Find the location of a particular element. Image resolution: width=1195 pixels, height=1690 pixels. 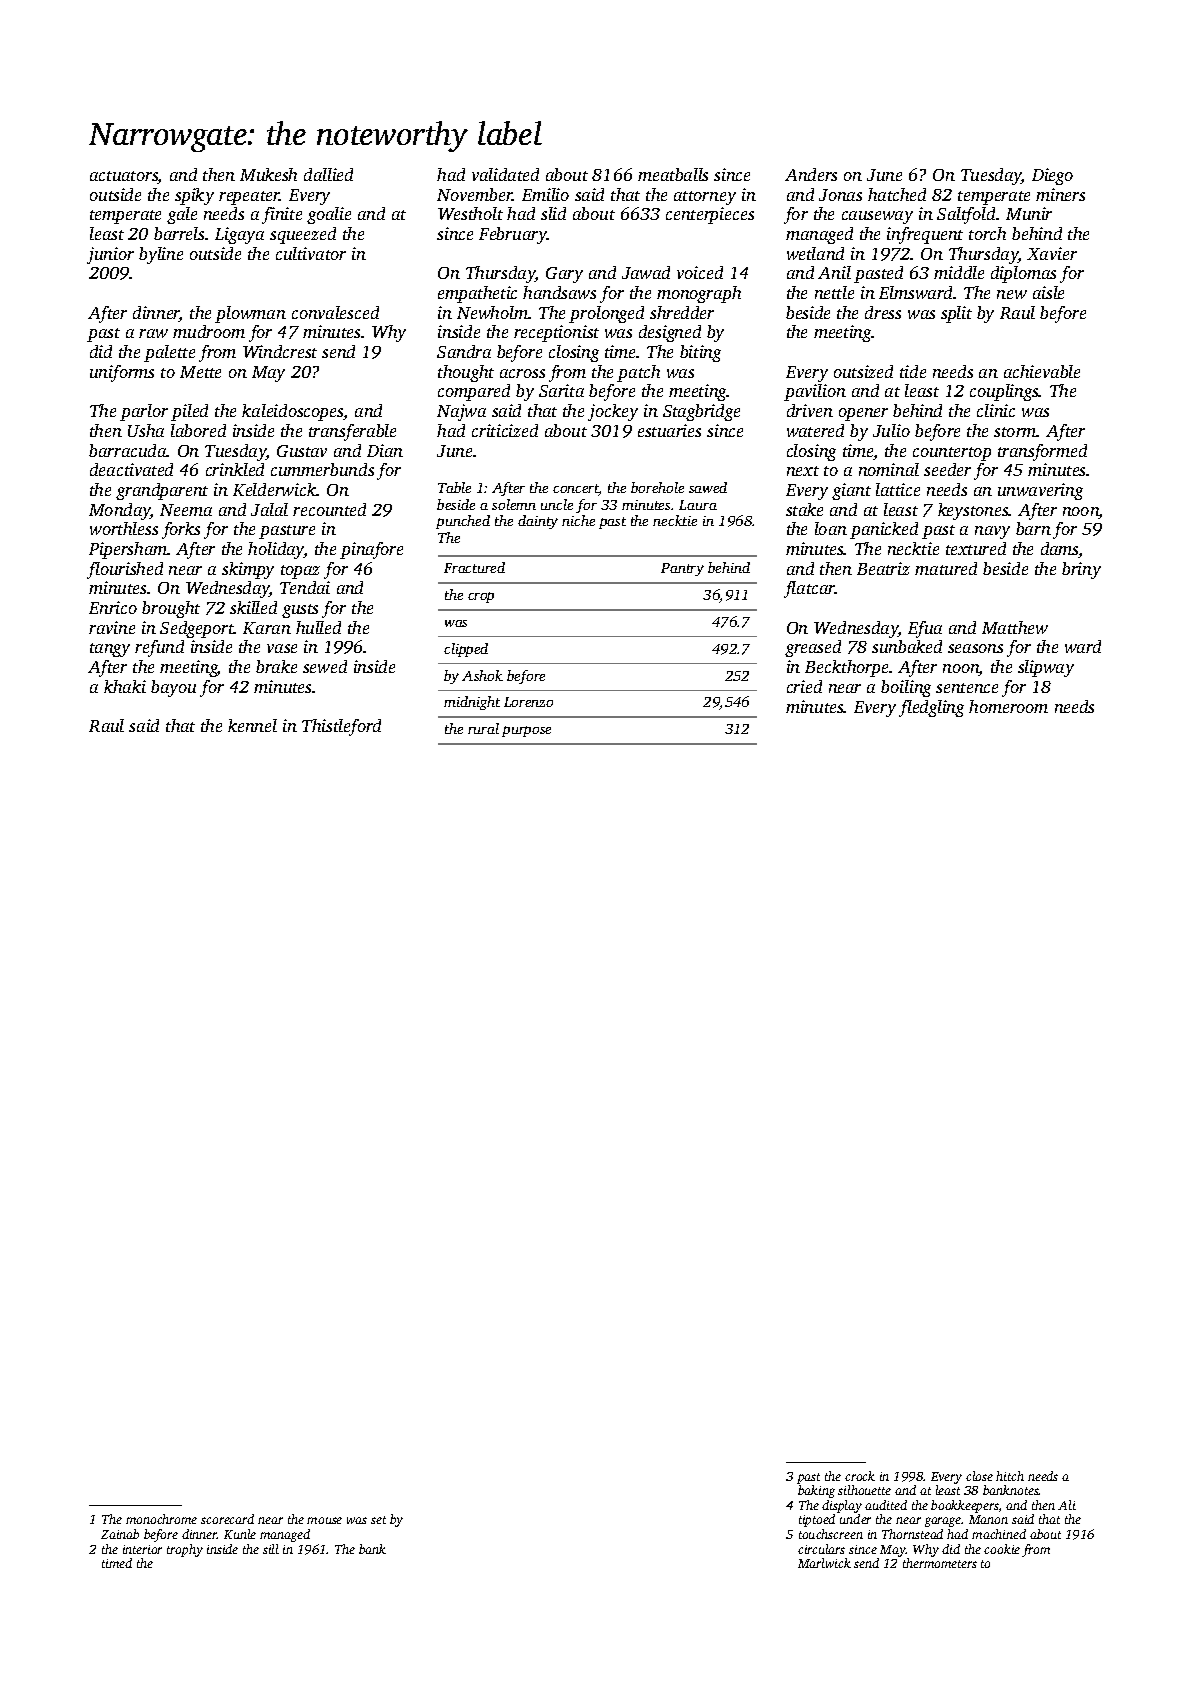

navy is located at coordinates (992, 532).
